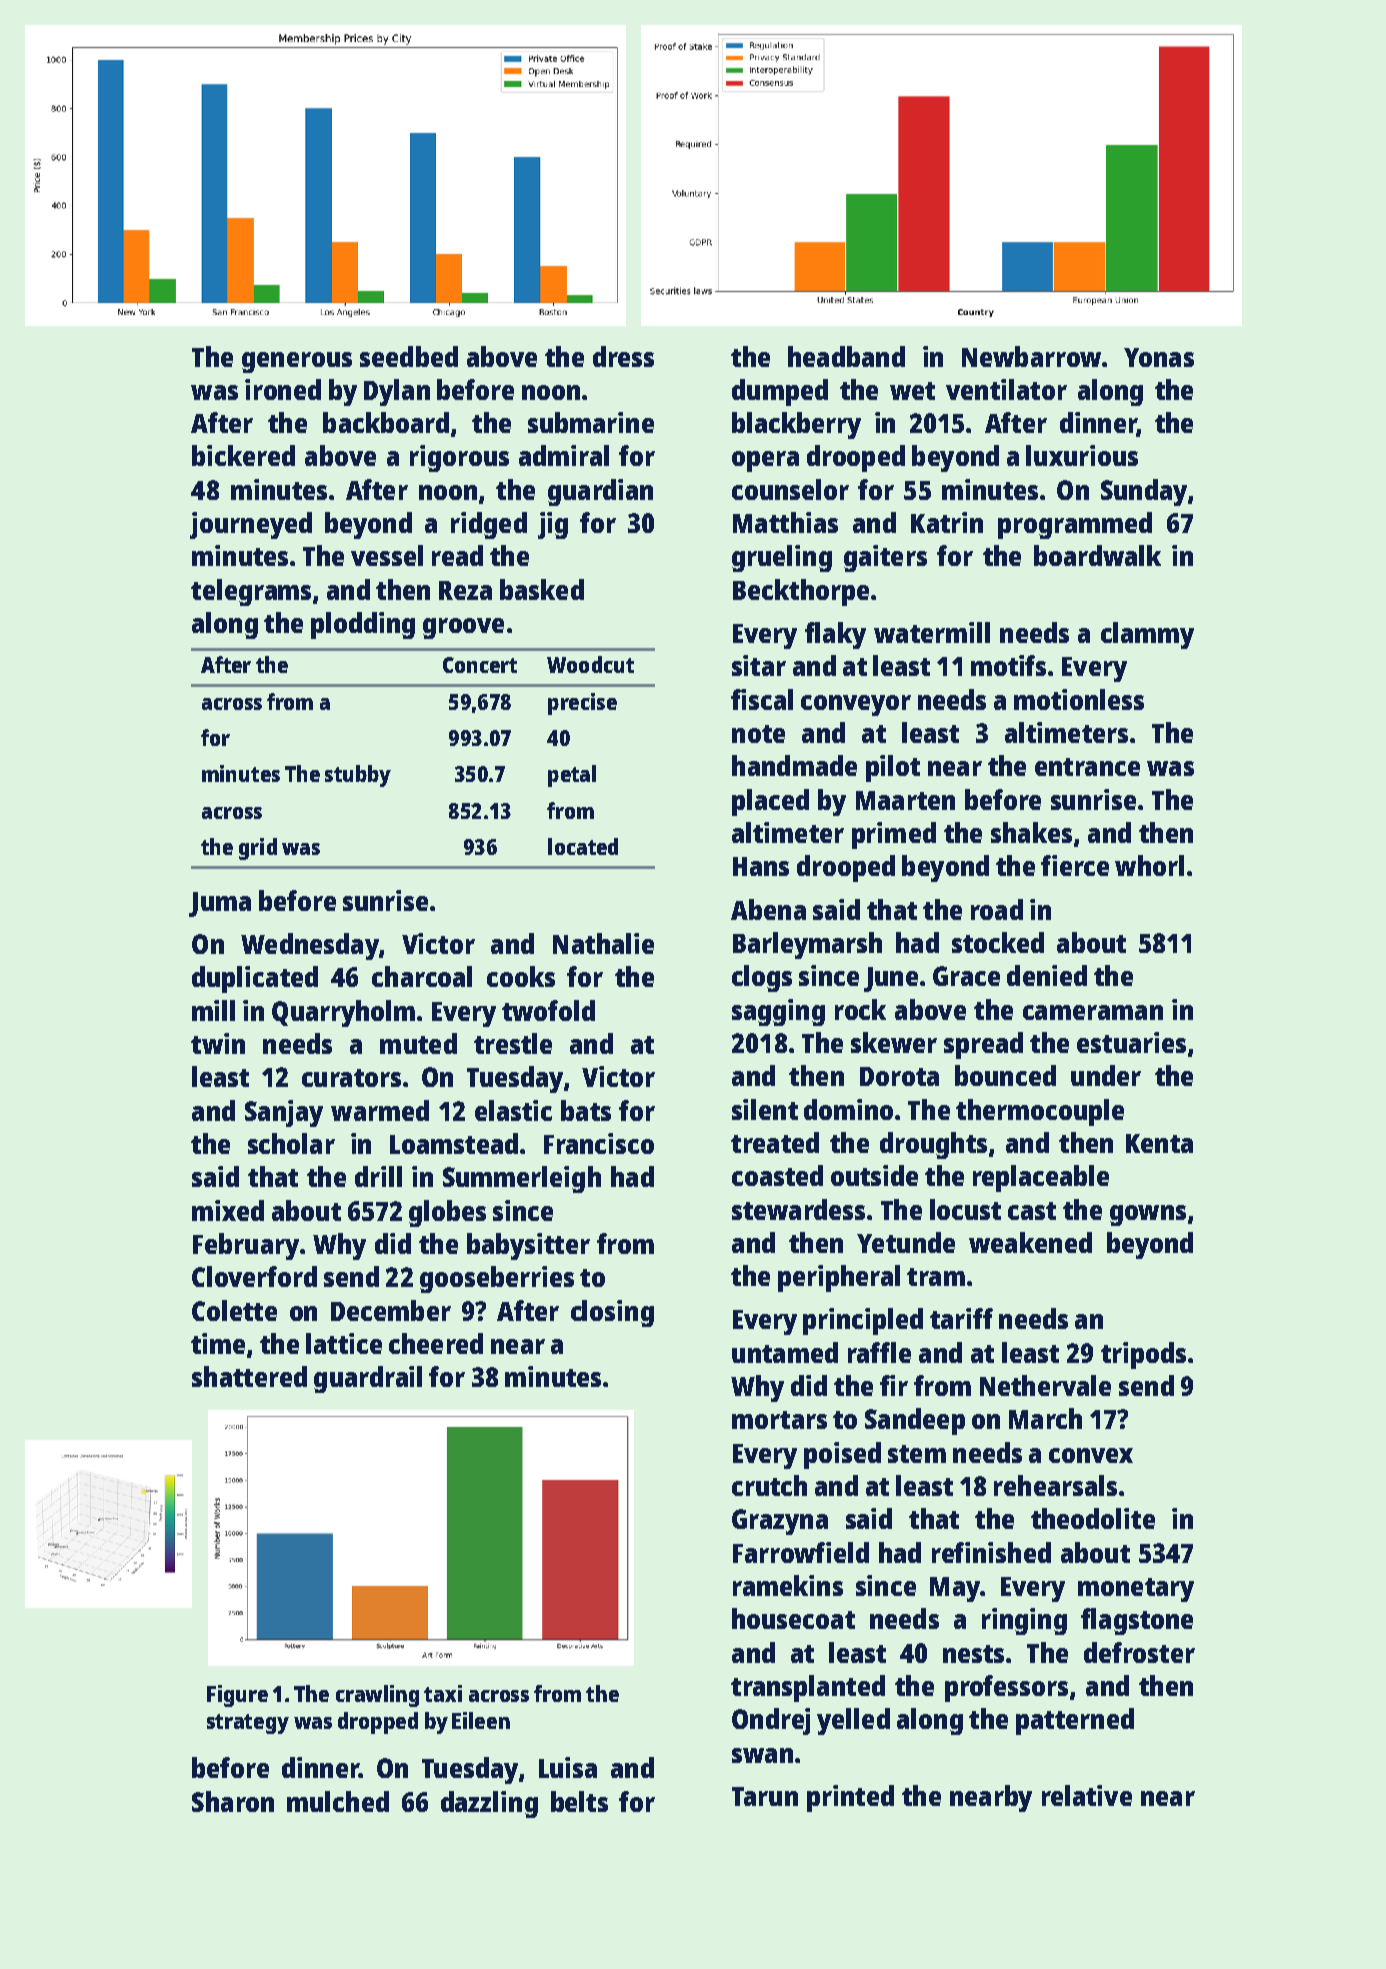 The width and height of the screenshot is (1386, 1969). What do you see at coordinates (788, 1585) in the screenshot?
I see `ramekins` at bounding box center [788, 1585].
